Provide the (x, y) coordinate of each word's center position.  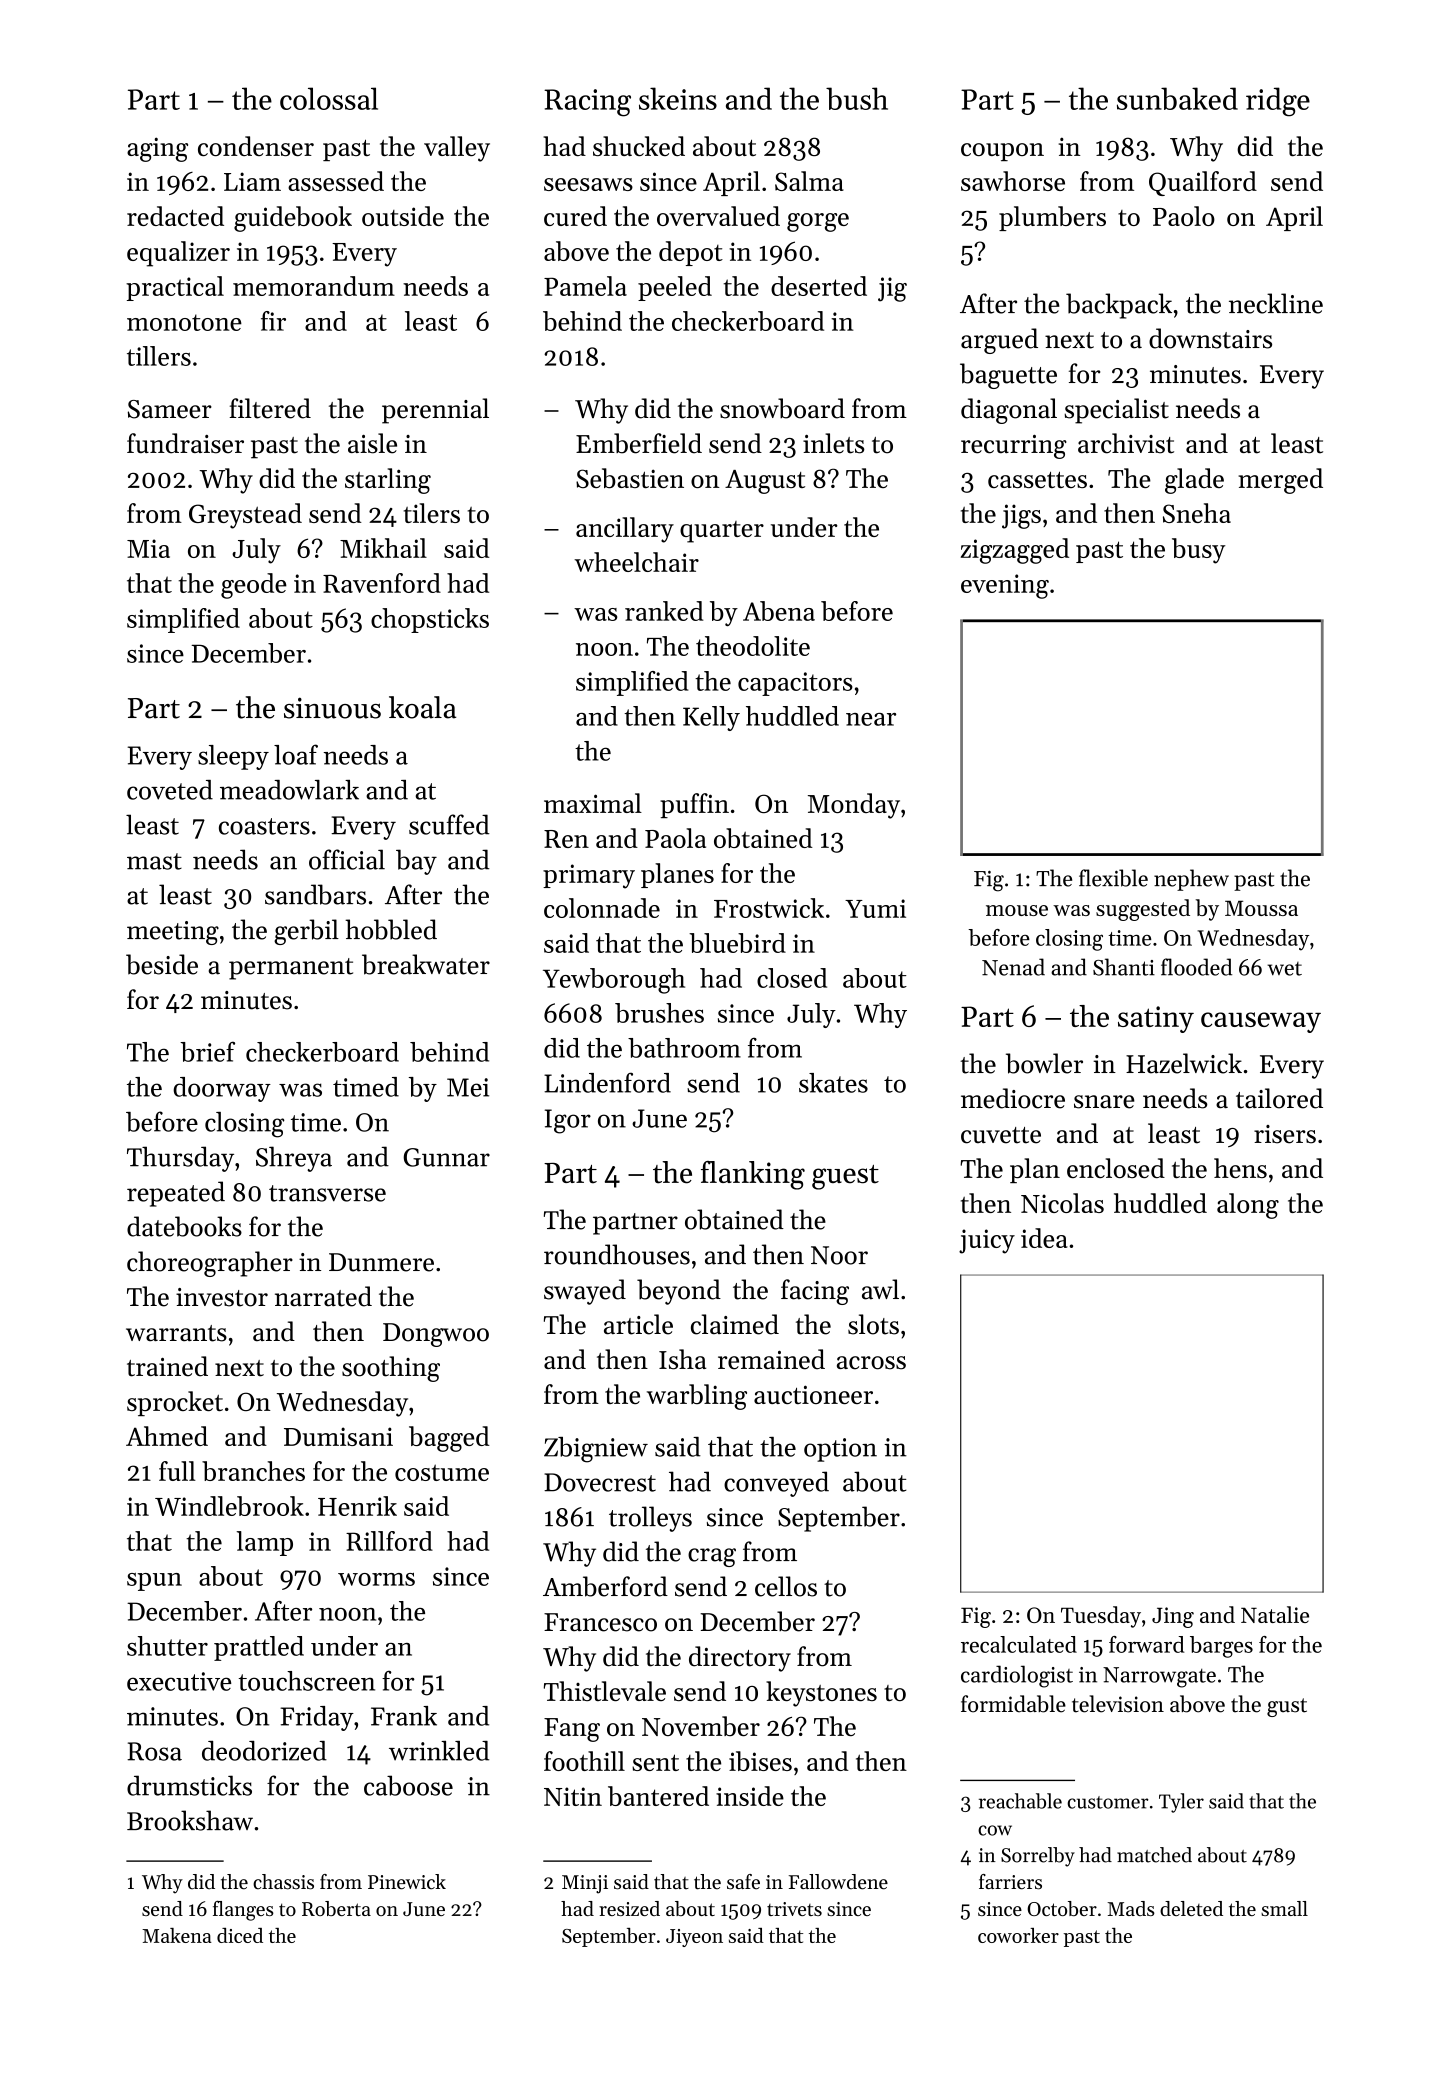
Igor (568, 1121)
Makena (177, 1935)
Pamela (585, 286)
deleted (1191, 1908)
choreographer (210, 1264)
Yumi (875, 908)
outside (403, 216)
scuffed (449, 824)
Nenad (1013, 967)
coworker (1018, 1935)
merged (1280, 481)
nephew (1191, 880)
